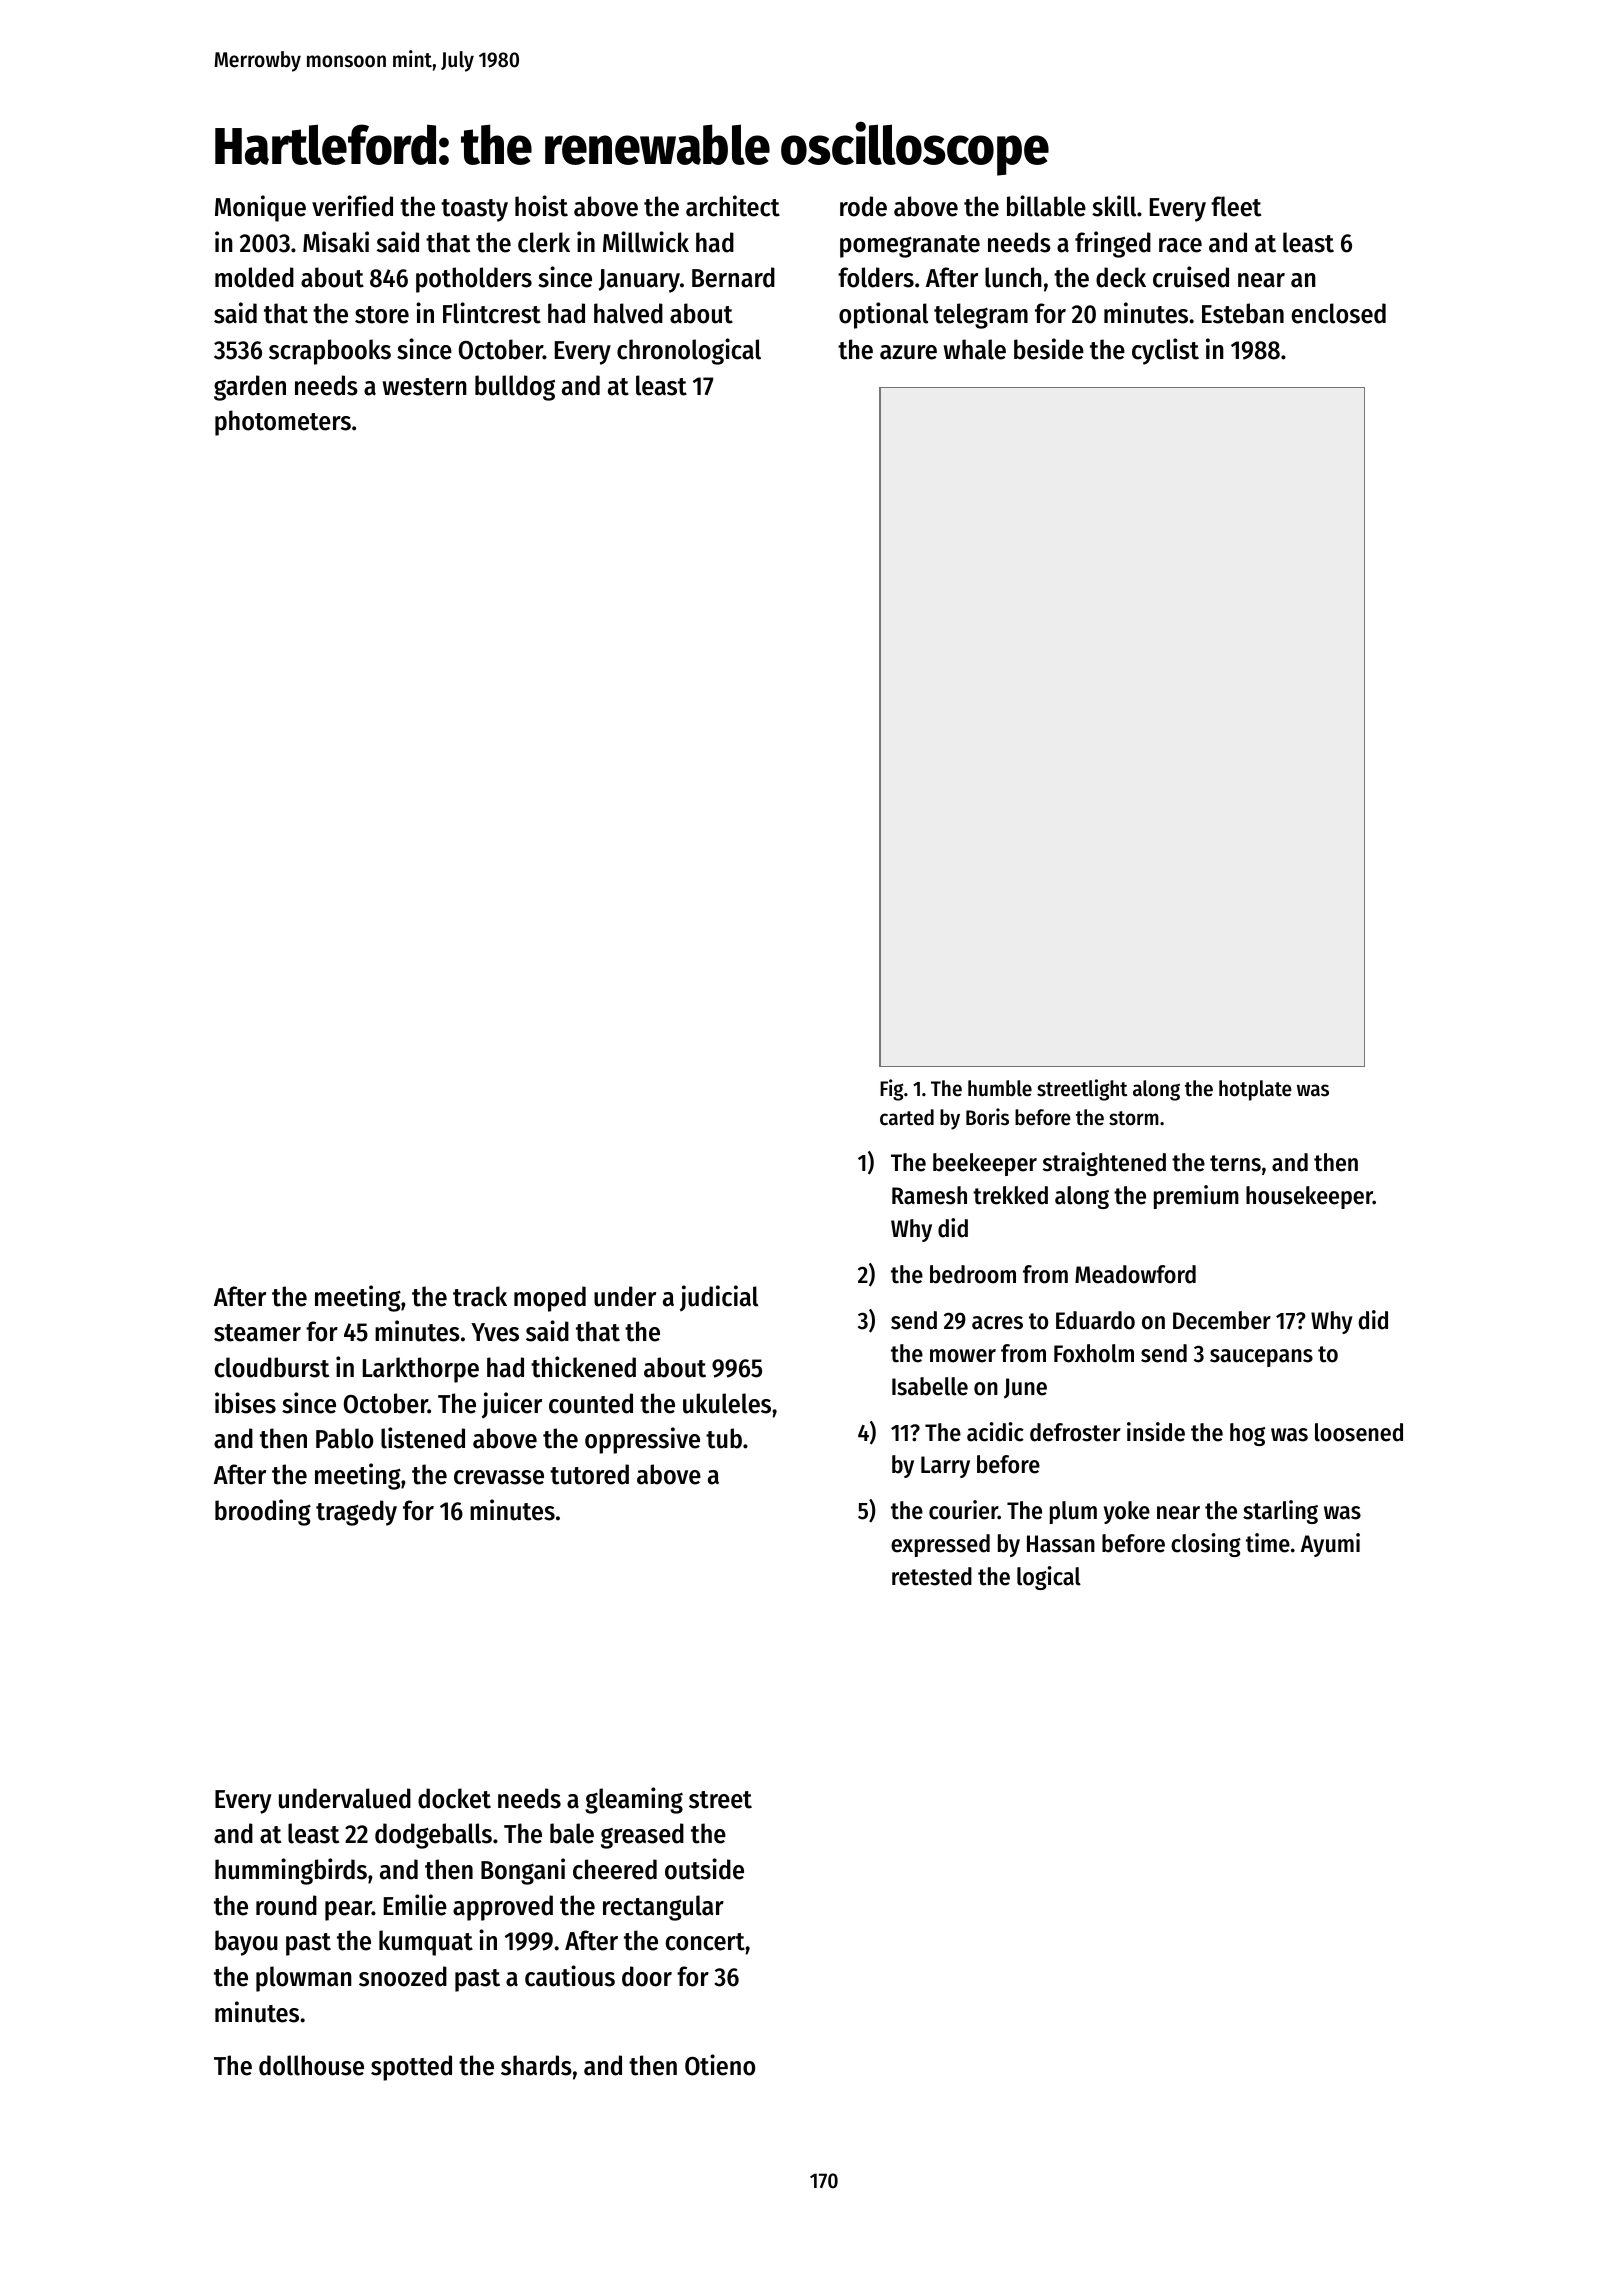 The width and height of the screenshot is (1620, 2292). Describe the element at coordinates (260, 208) in the screenshot. I see `Monique` at that location.
